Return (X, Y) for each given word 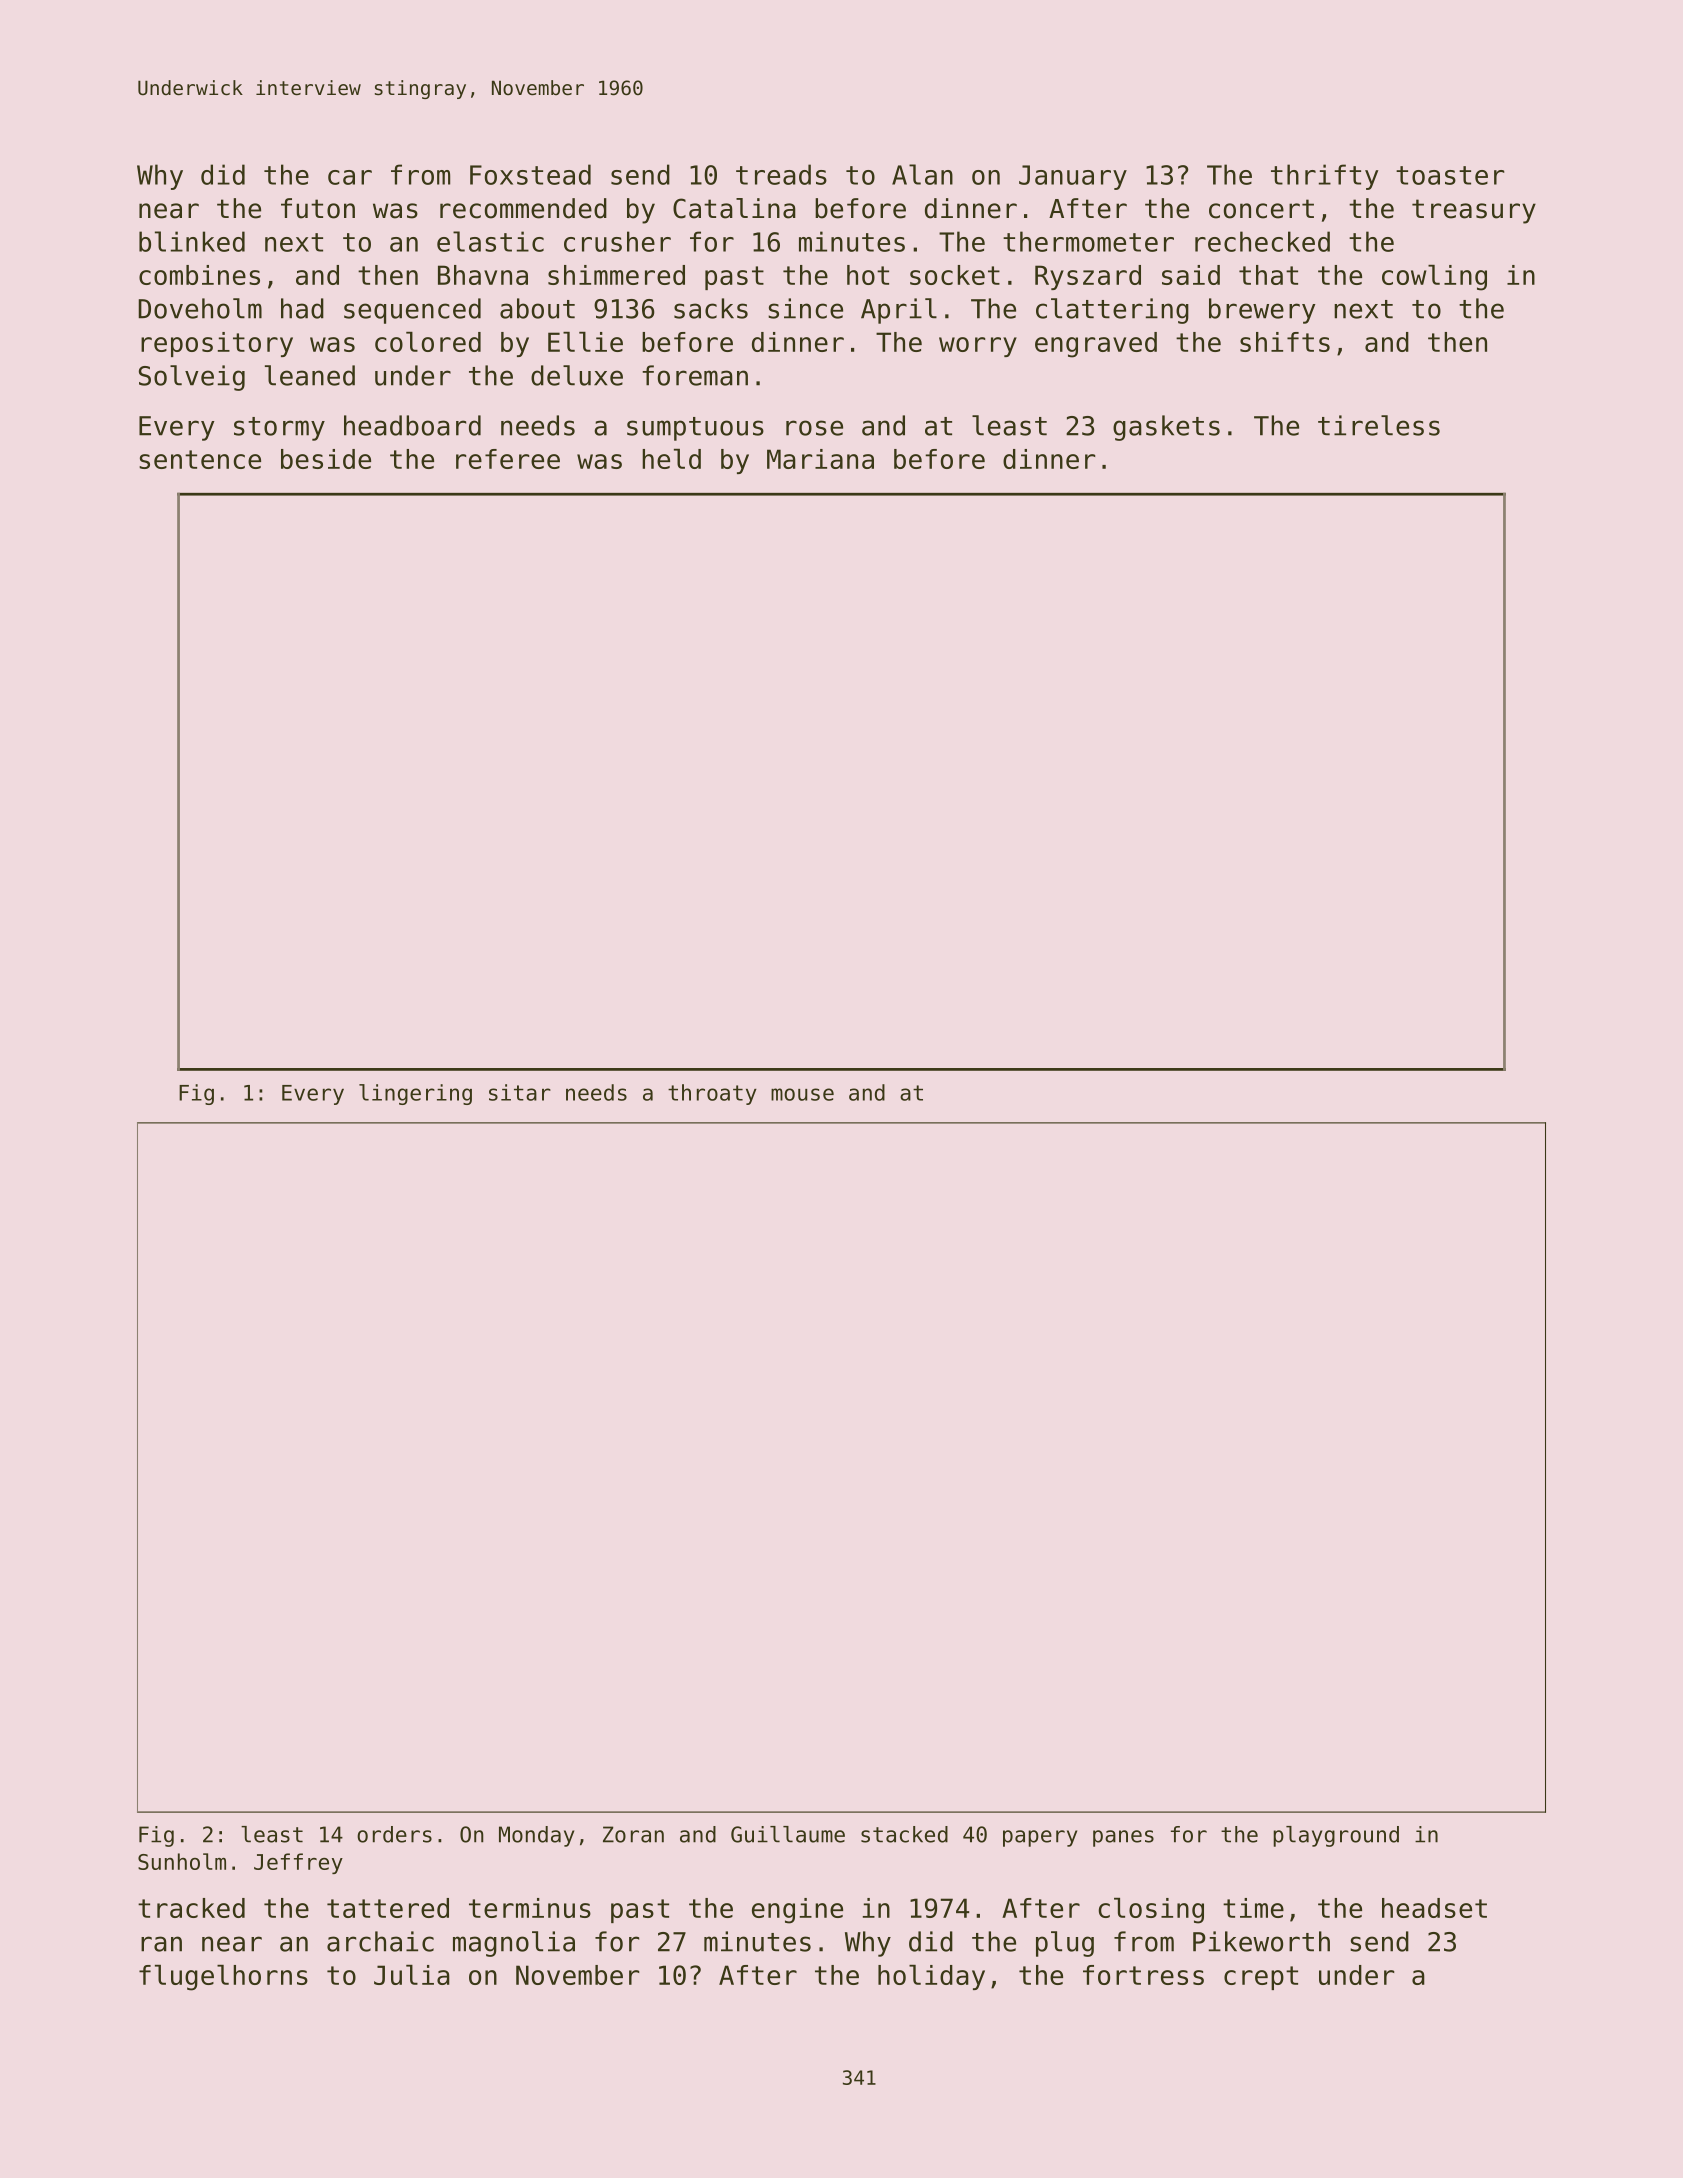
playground (1336, 1836)
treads (781, 174)
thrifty (1324, 177)
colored (428, 342)
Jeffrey (298, 1863)
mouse (802, 1094)
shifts (1285, 342)
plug (1065, 1944)
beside (326, 459)
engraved (1096, 345)
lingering (415, 1094)
